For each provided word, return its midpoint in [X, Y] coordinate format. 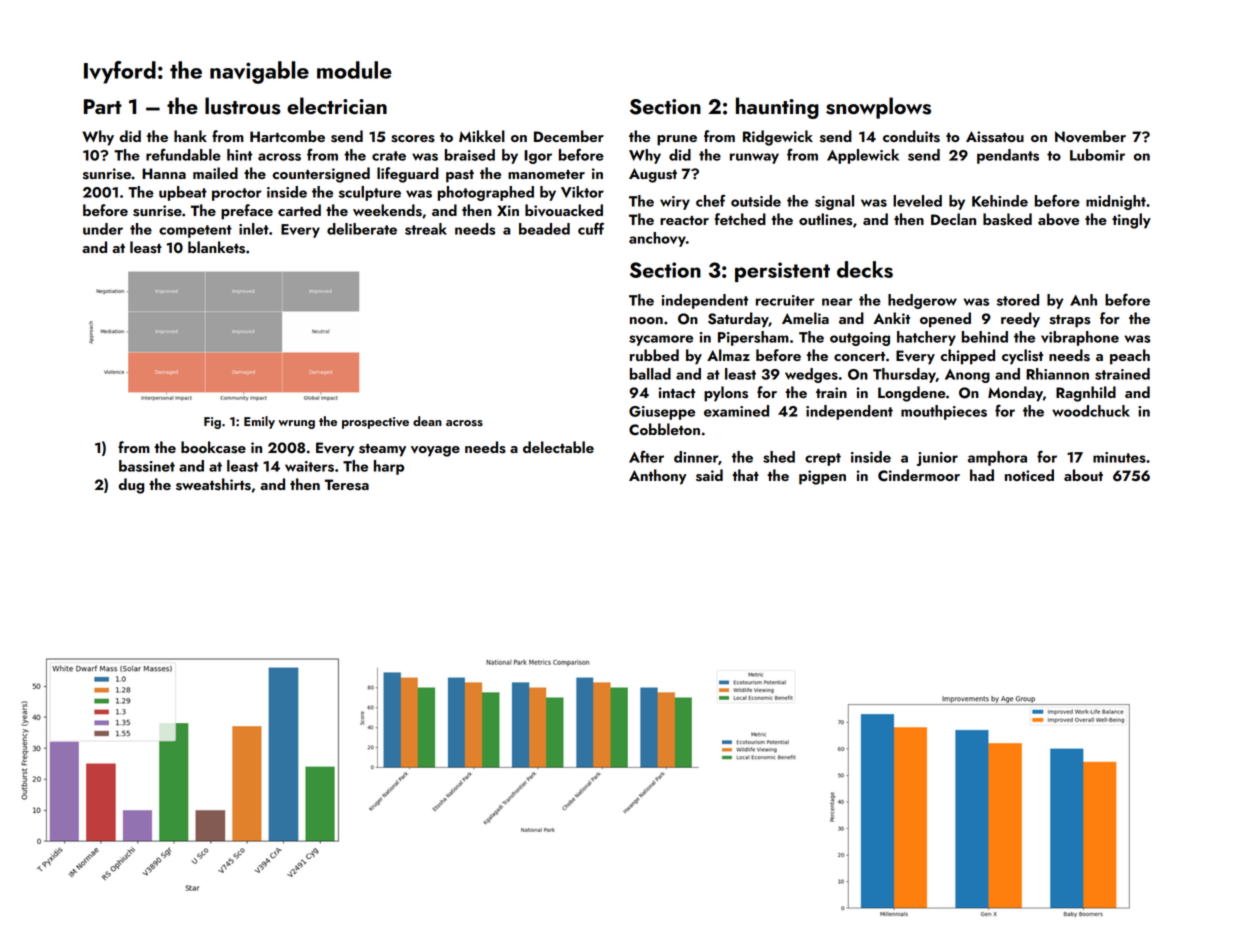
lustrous [243, 106]
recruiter [785, 300]
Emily [259, 422]
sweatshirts [213, 484]
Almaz [728, 355]
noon [646, 320]
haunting [777, 108]
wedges [811, 375]
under [103, 229]
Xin [508, 210]
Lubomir [1097, 155]
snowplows [878, 108]
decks [865, 269]
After [646, 456]
